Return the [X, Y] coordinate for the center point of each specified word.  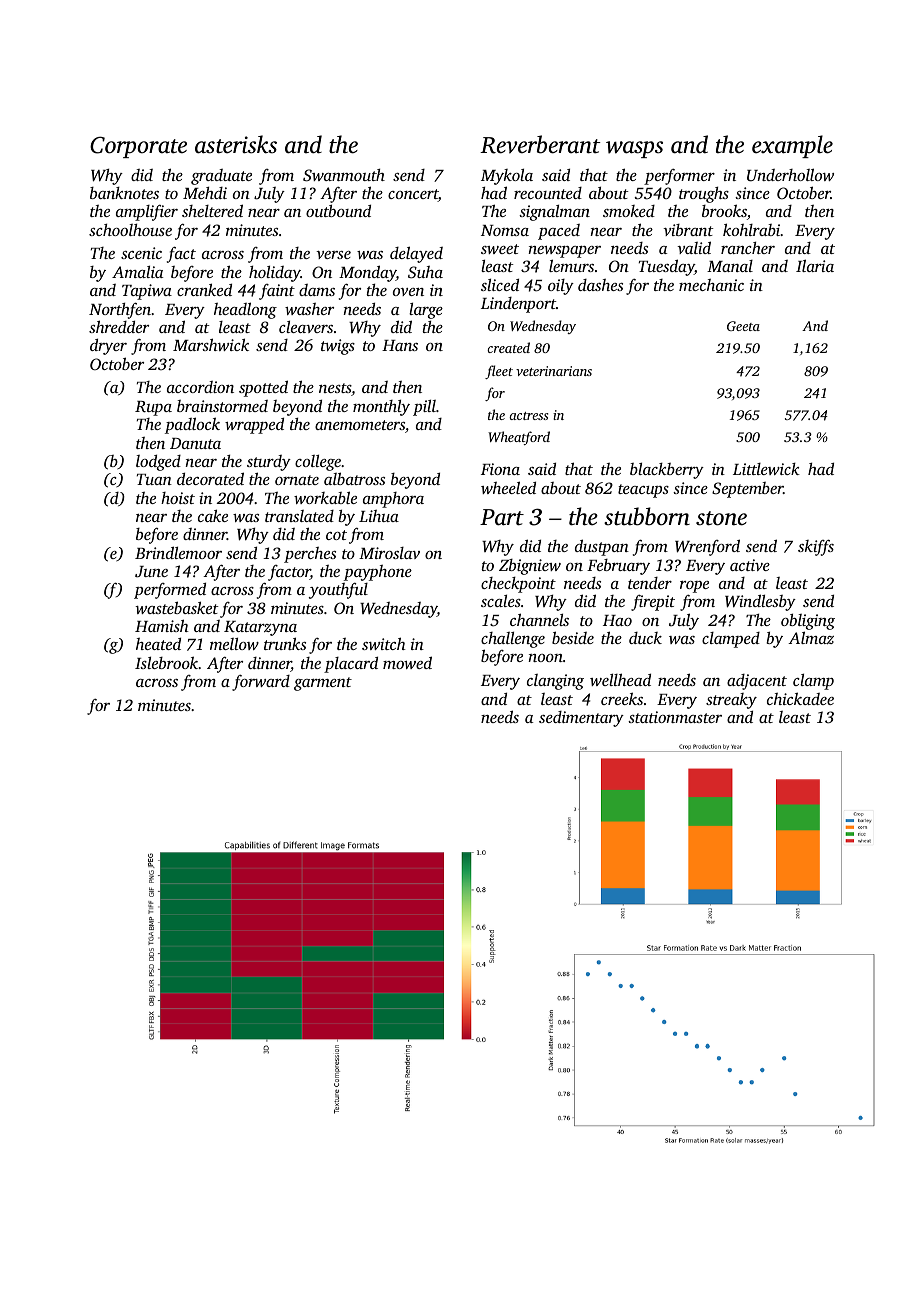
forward [261, 683]
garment [323, 684]
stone [721, 518]
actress [528, 416]
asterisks [236, 144]
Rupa [153, 408]
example [792, 146]
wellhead [620, 679]
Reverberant [540, 144]
